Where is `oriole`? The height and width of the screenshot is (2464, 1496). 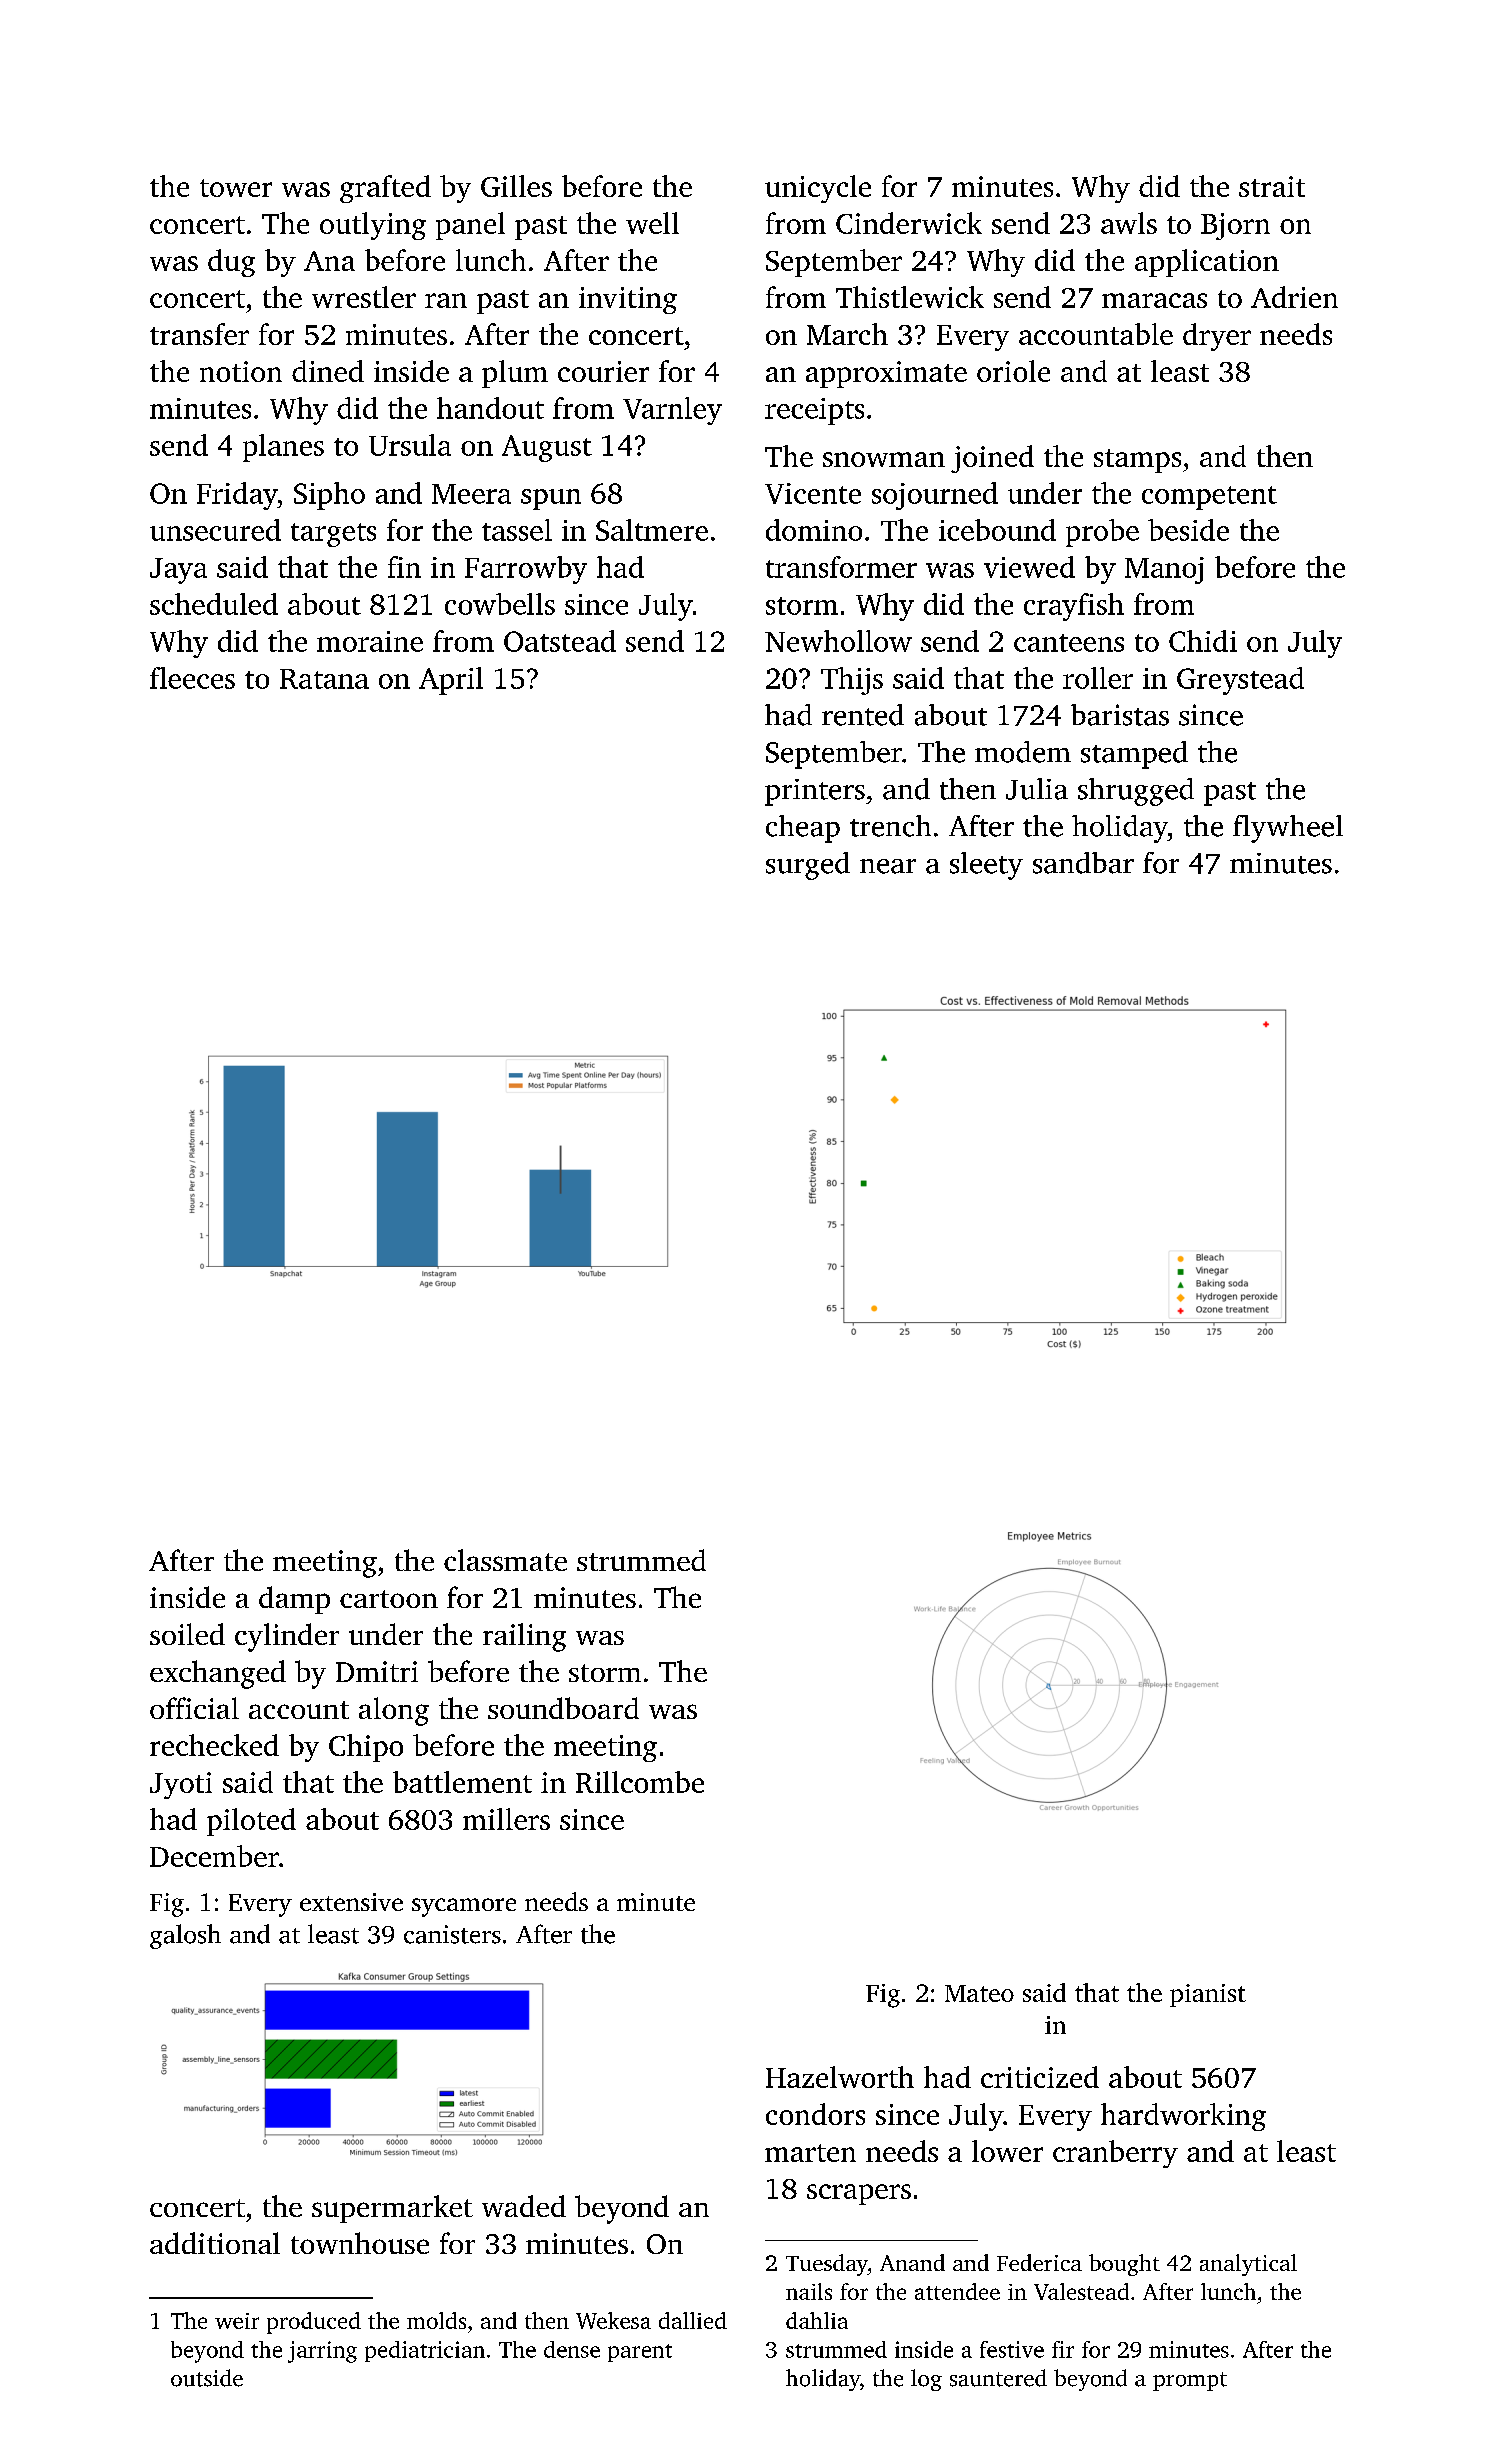
oriole is located at coordinates (1013, 371).
